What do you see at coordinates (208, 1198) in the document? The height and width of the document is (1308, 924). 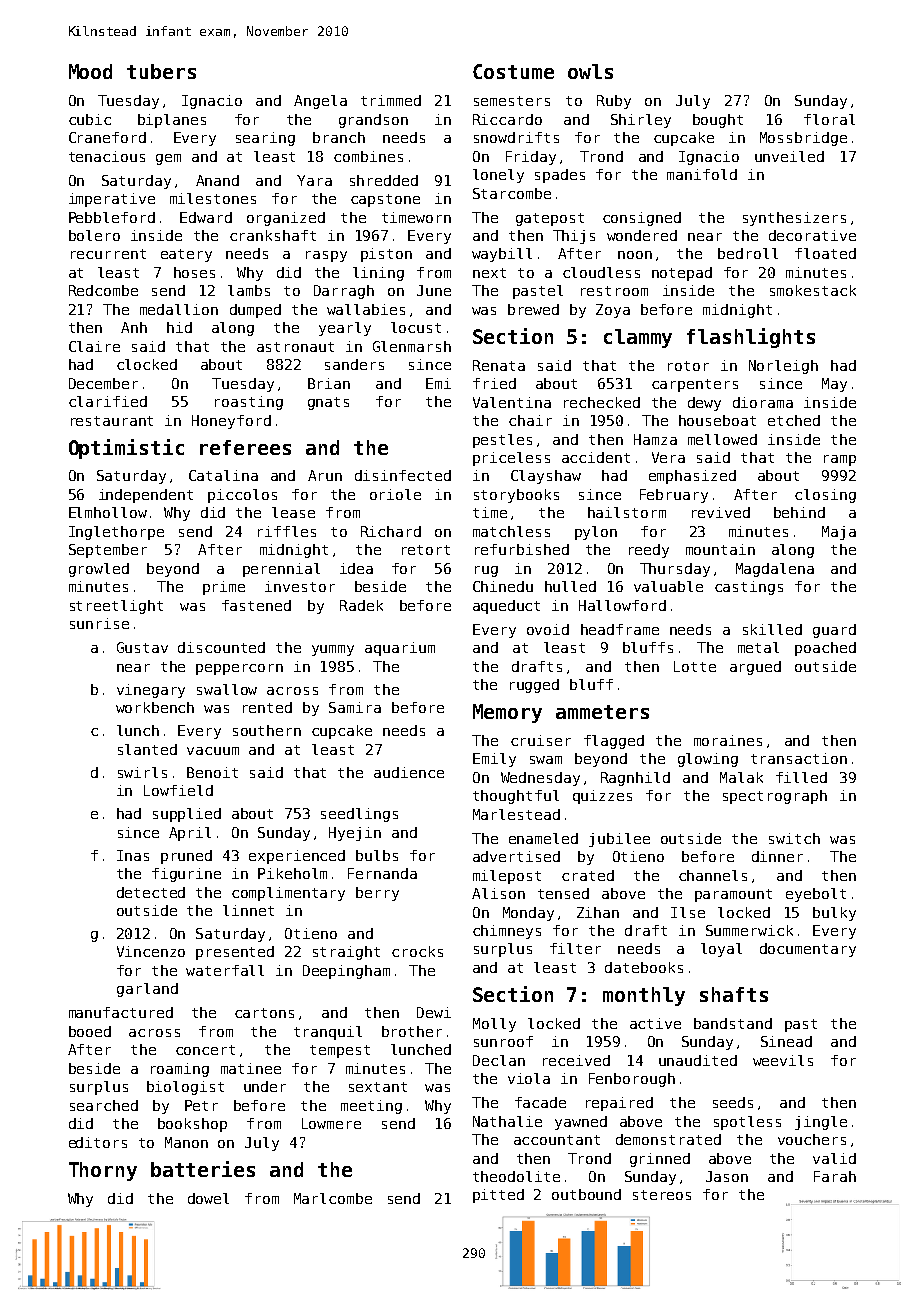 I see `dowel` at bounding box center [208, 1198].
